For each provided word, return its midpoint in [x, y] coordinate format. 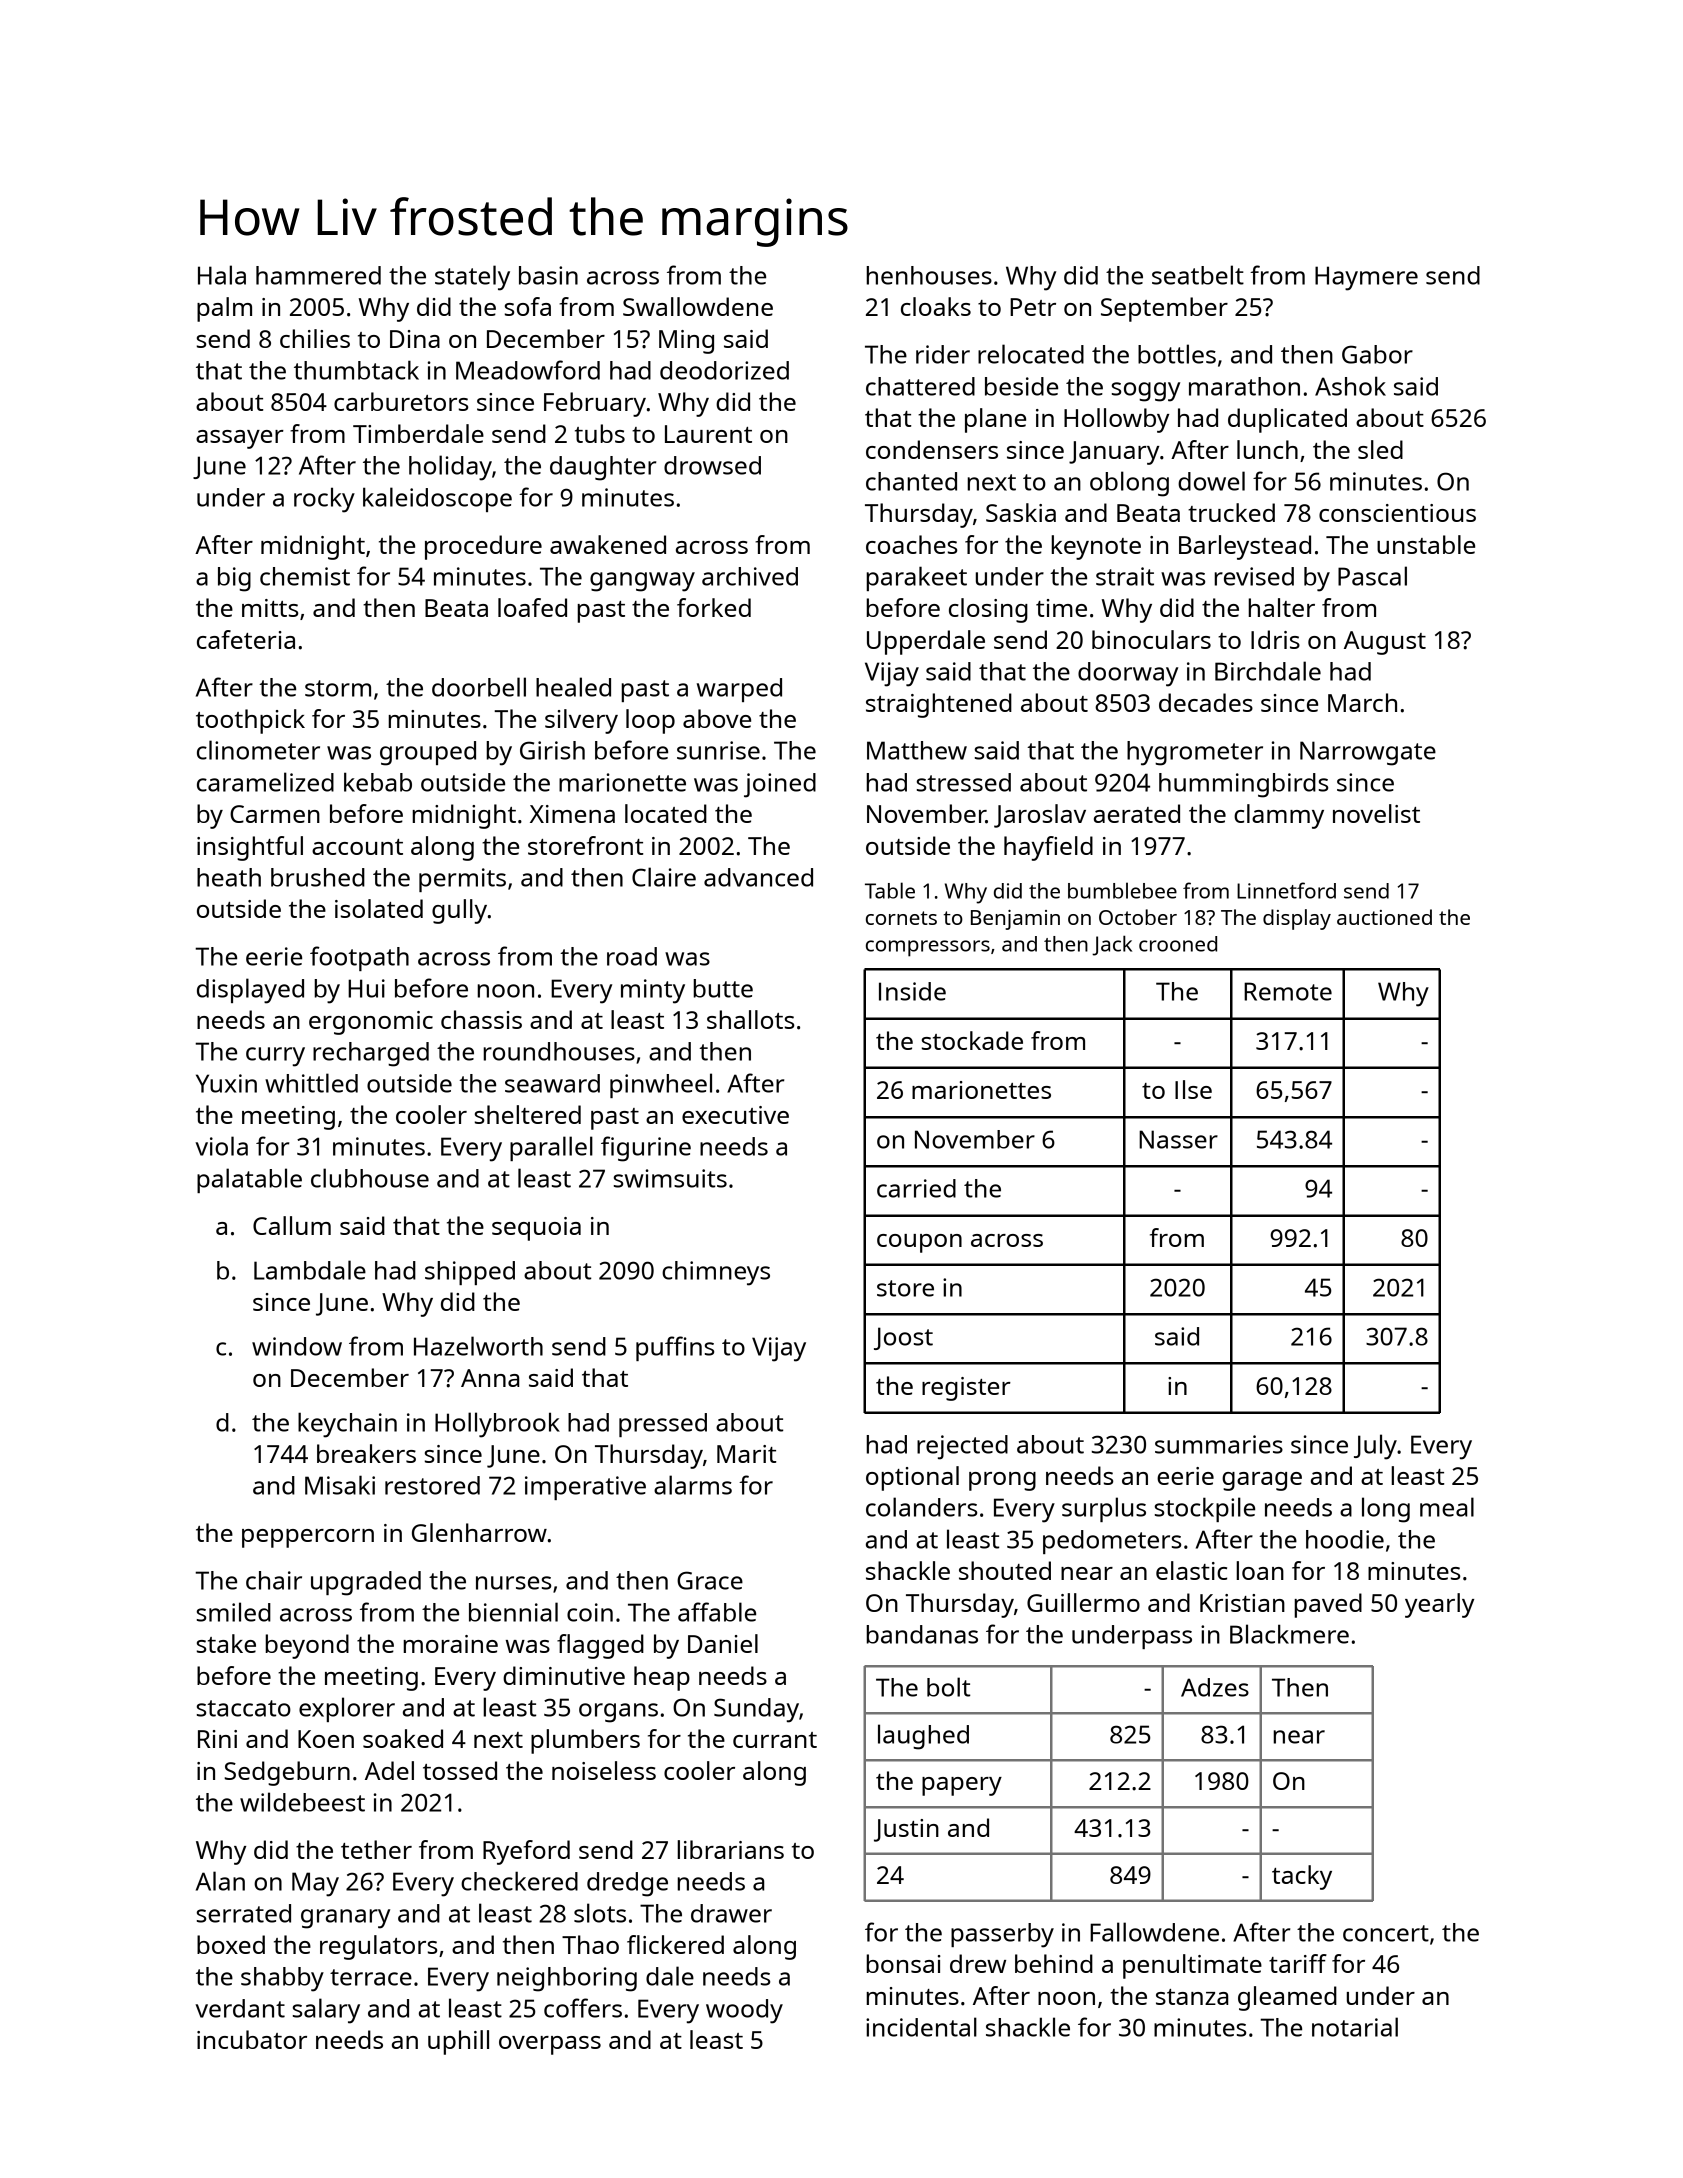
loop [650, 721]
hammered [318, 275]
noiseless [604, 1770]
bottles [1177, 354]
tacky [1302, 1877]
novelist [1376, 813]
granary [345, 1919]
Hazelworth [478, 1346]
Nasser [1178, 1139]
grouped [428, 753]
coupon [919, 1243]
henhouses [929, 275]
